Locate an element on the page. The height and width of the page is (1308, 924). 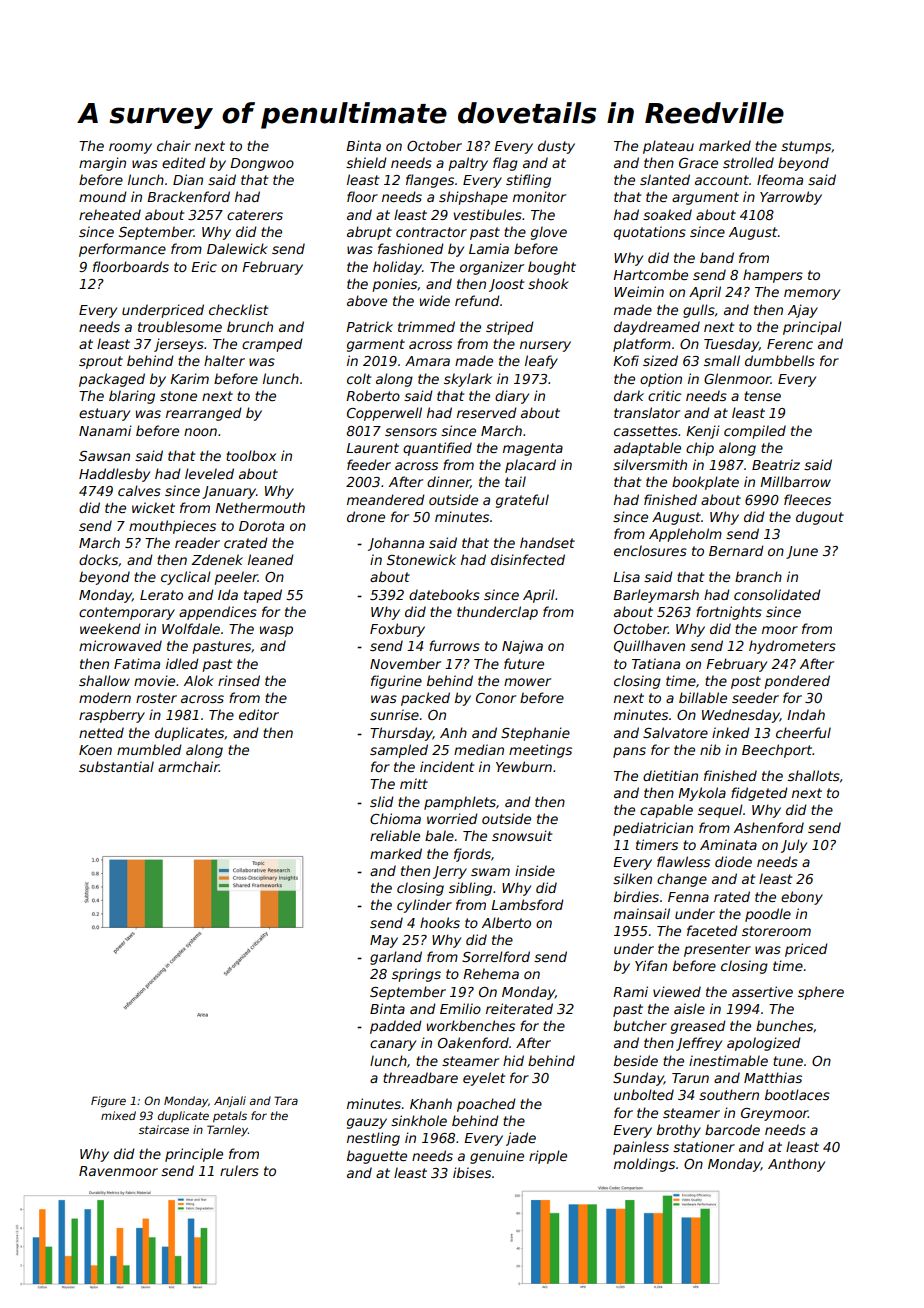
dumbbells is located at coordinates (780, 360).
